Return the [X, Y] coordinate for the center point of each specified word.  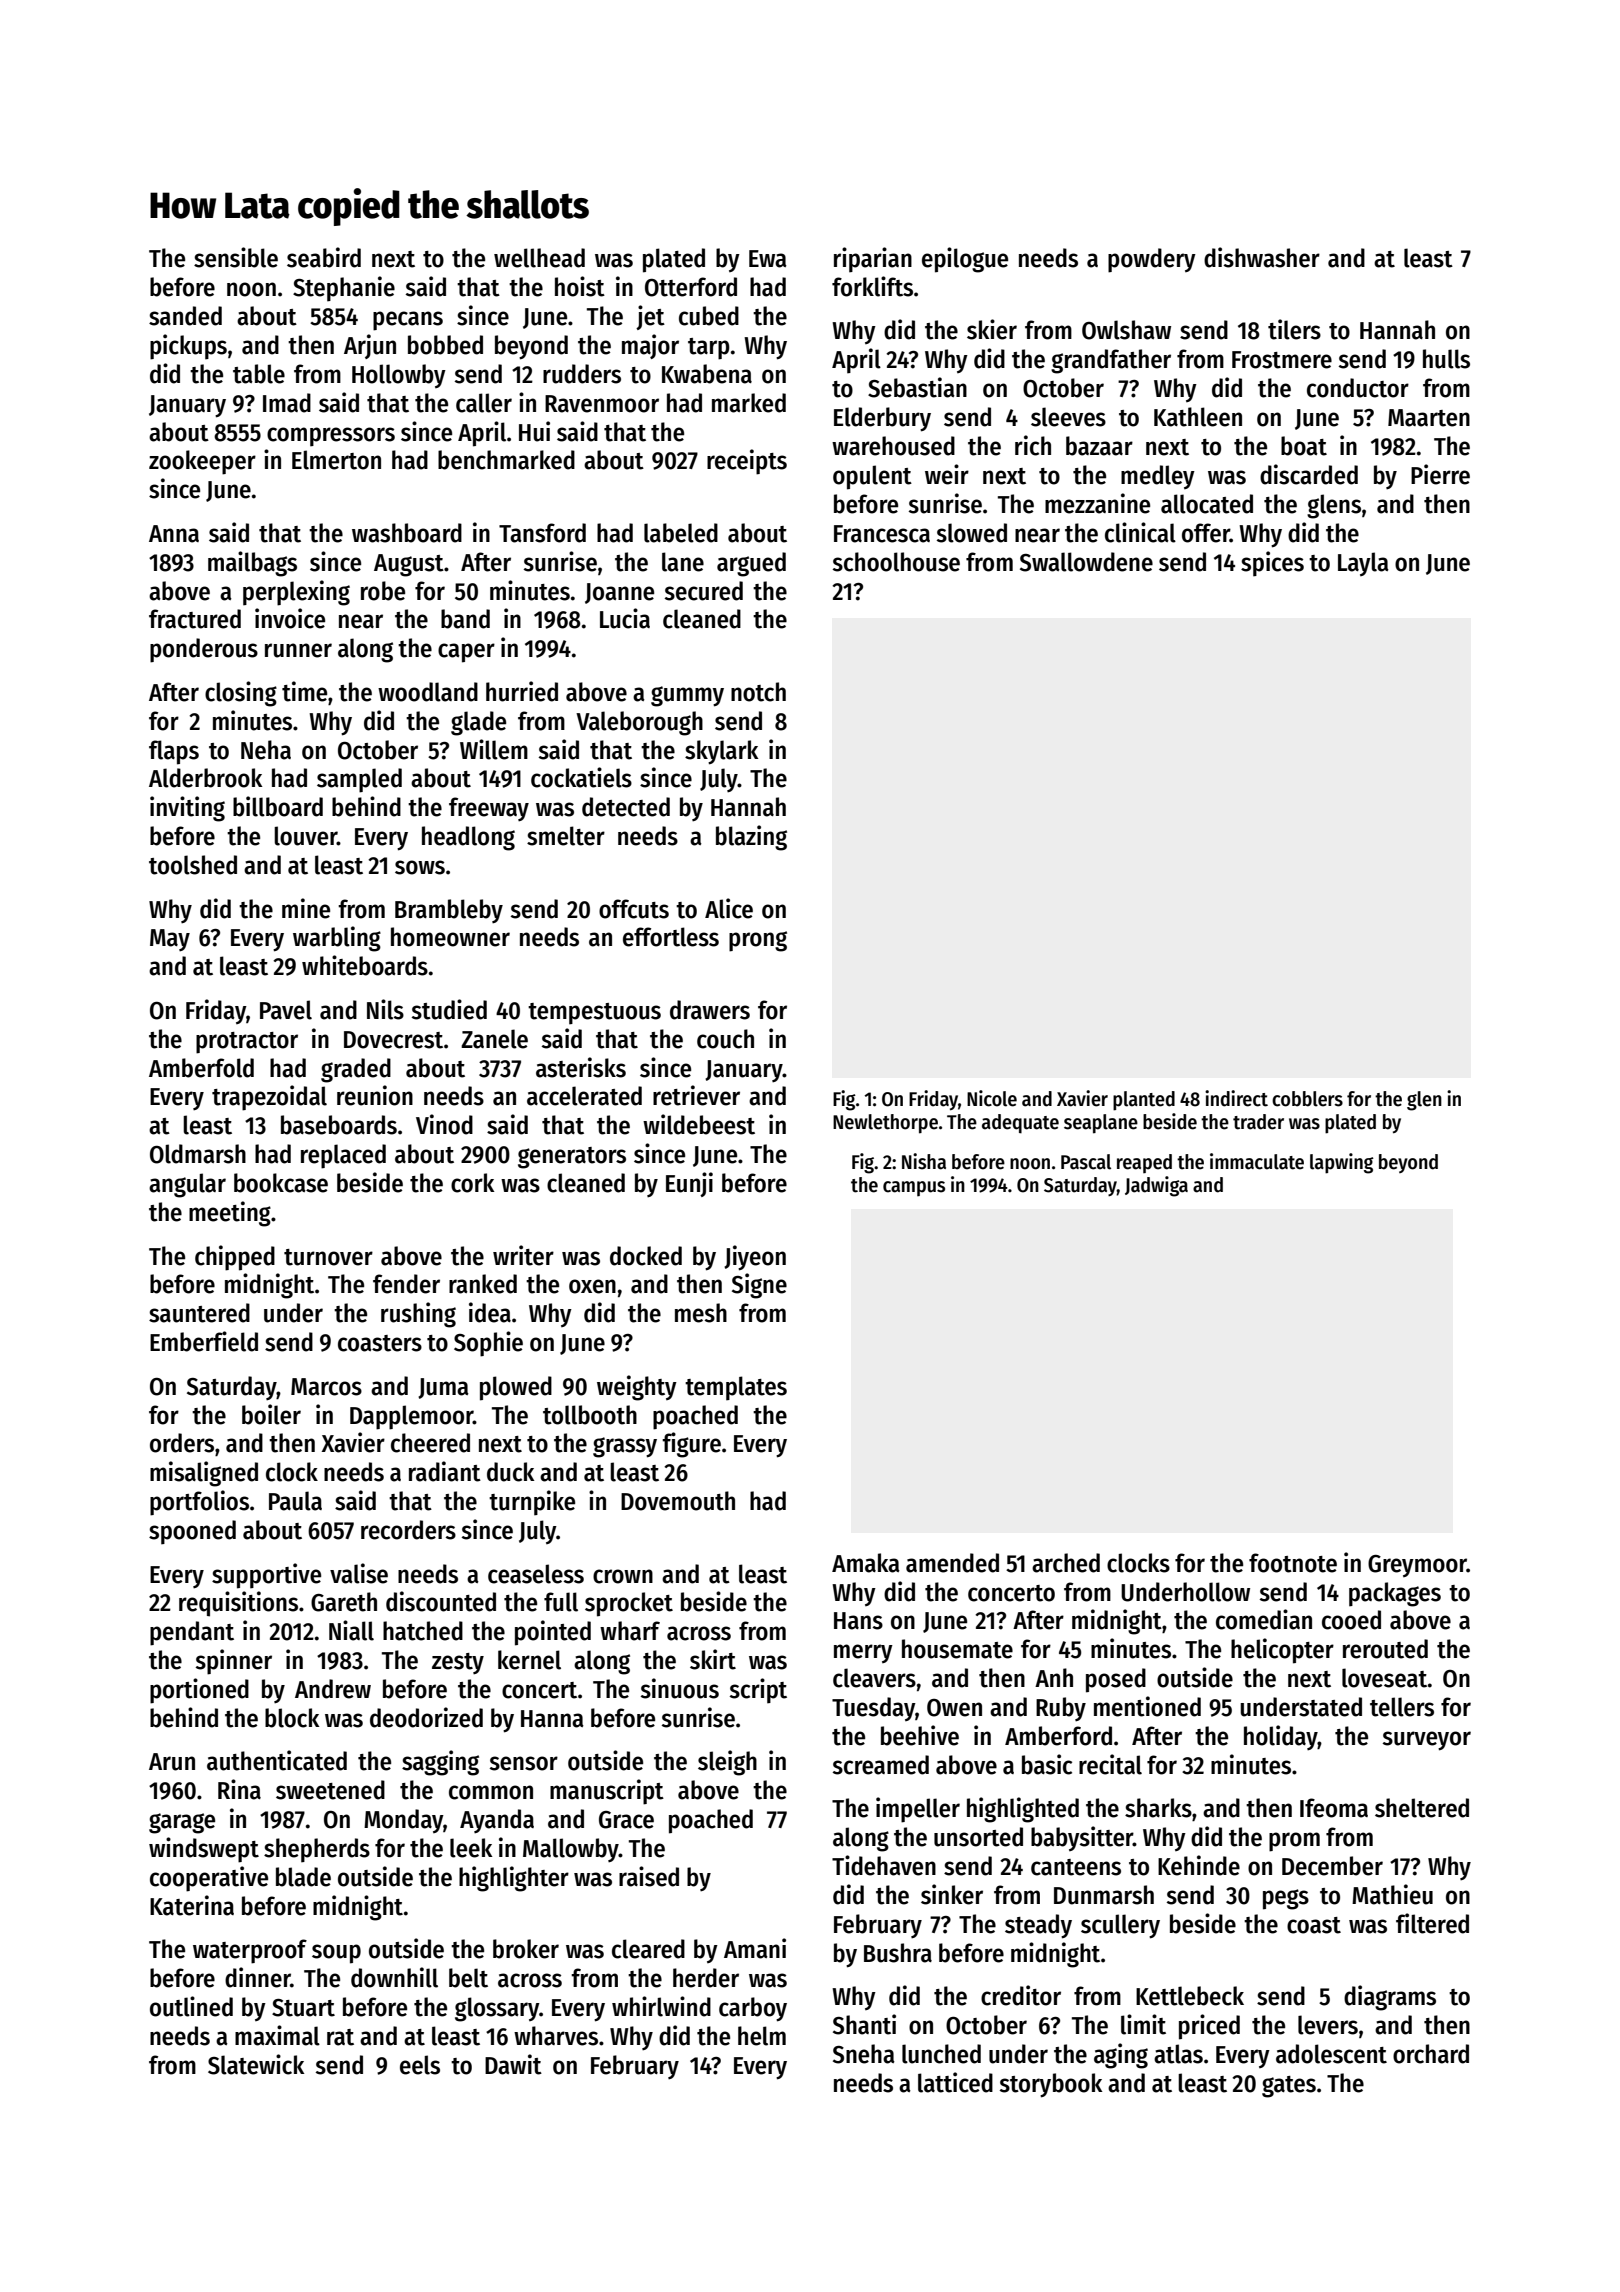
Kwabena [707, 374]
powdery [1152, 260]
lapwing [1342, 1163]
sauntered [199, 1313]
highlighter [514, 1879]
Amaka [866, 1563]
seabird [324, 257]
